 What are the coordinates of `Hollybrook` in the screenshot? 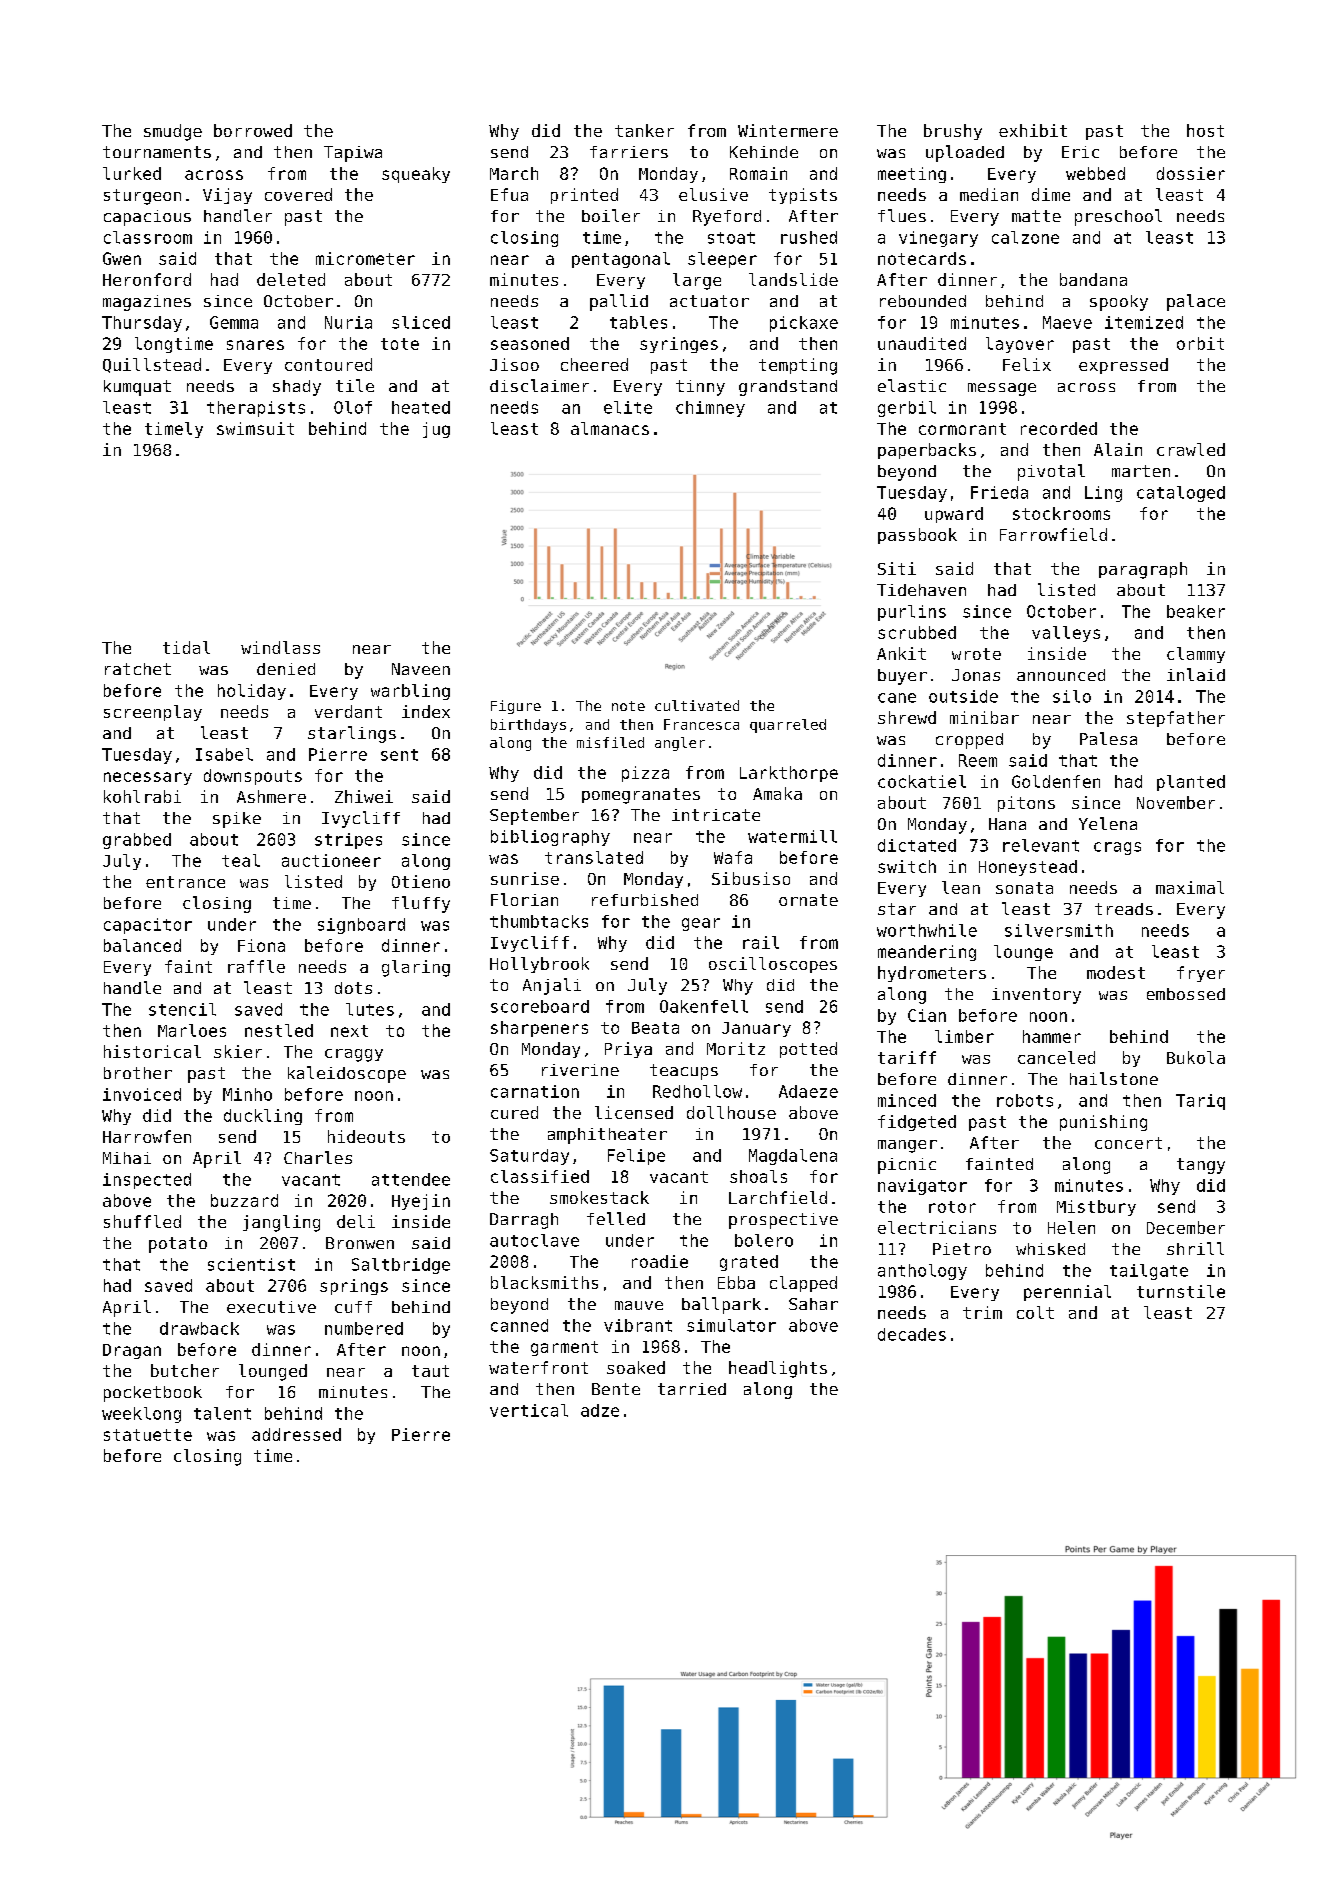 It's located at (539, 965).
